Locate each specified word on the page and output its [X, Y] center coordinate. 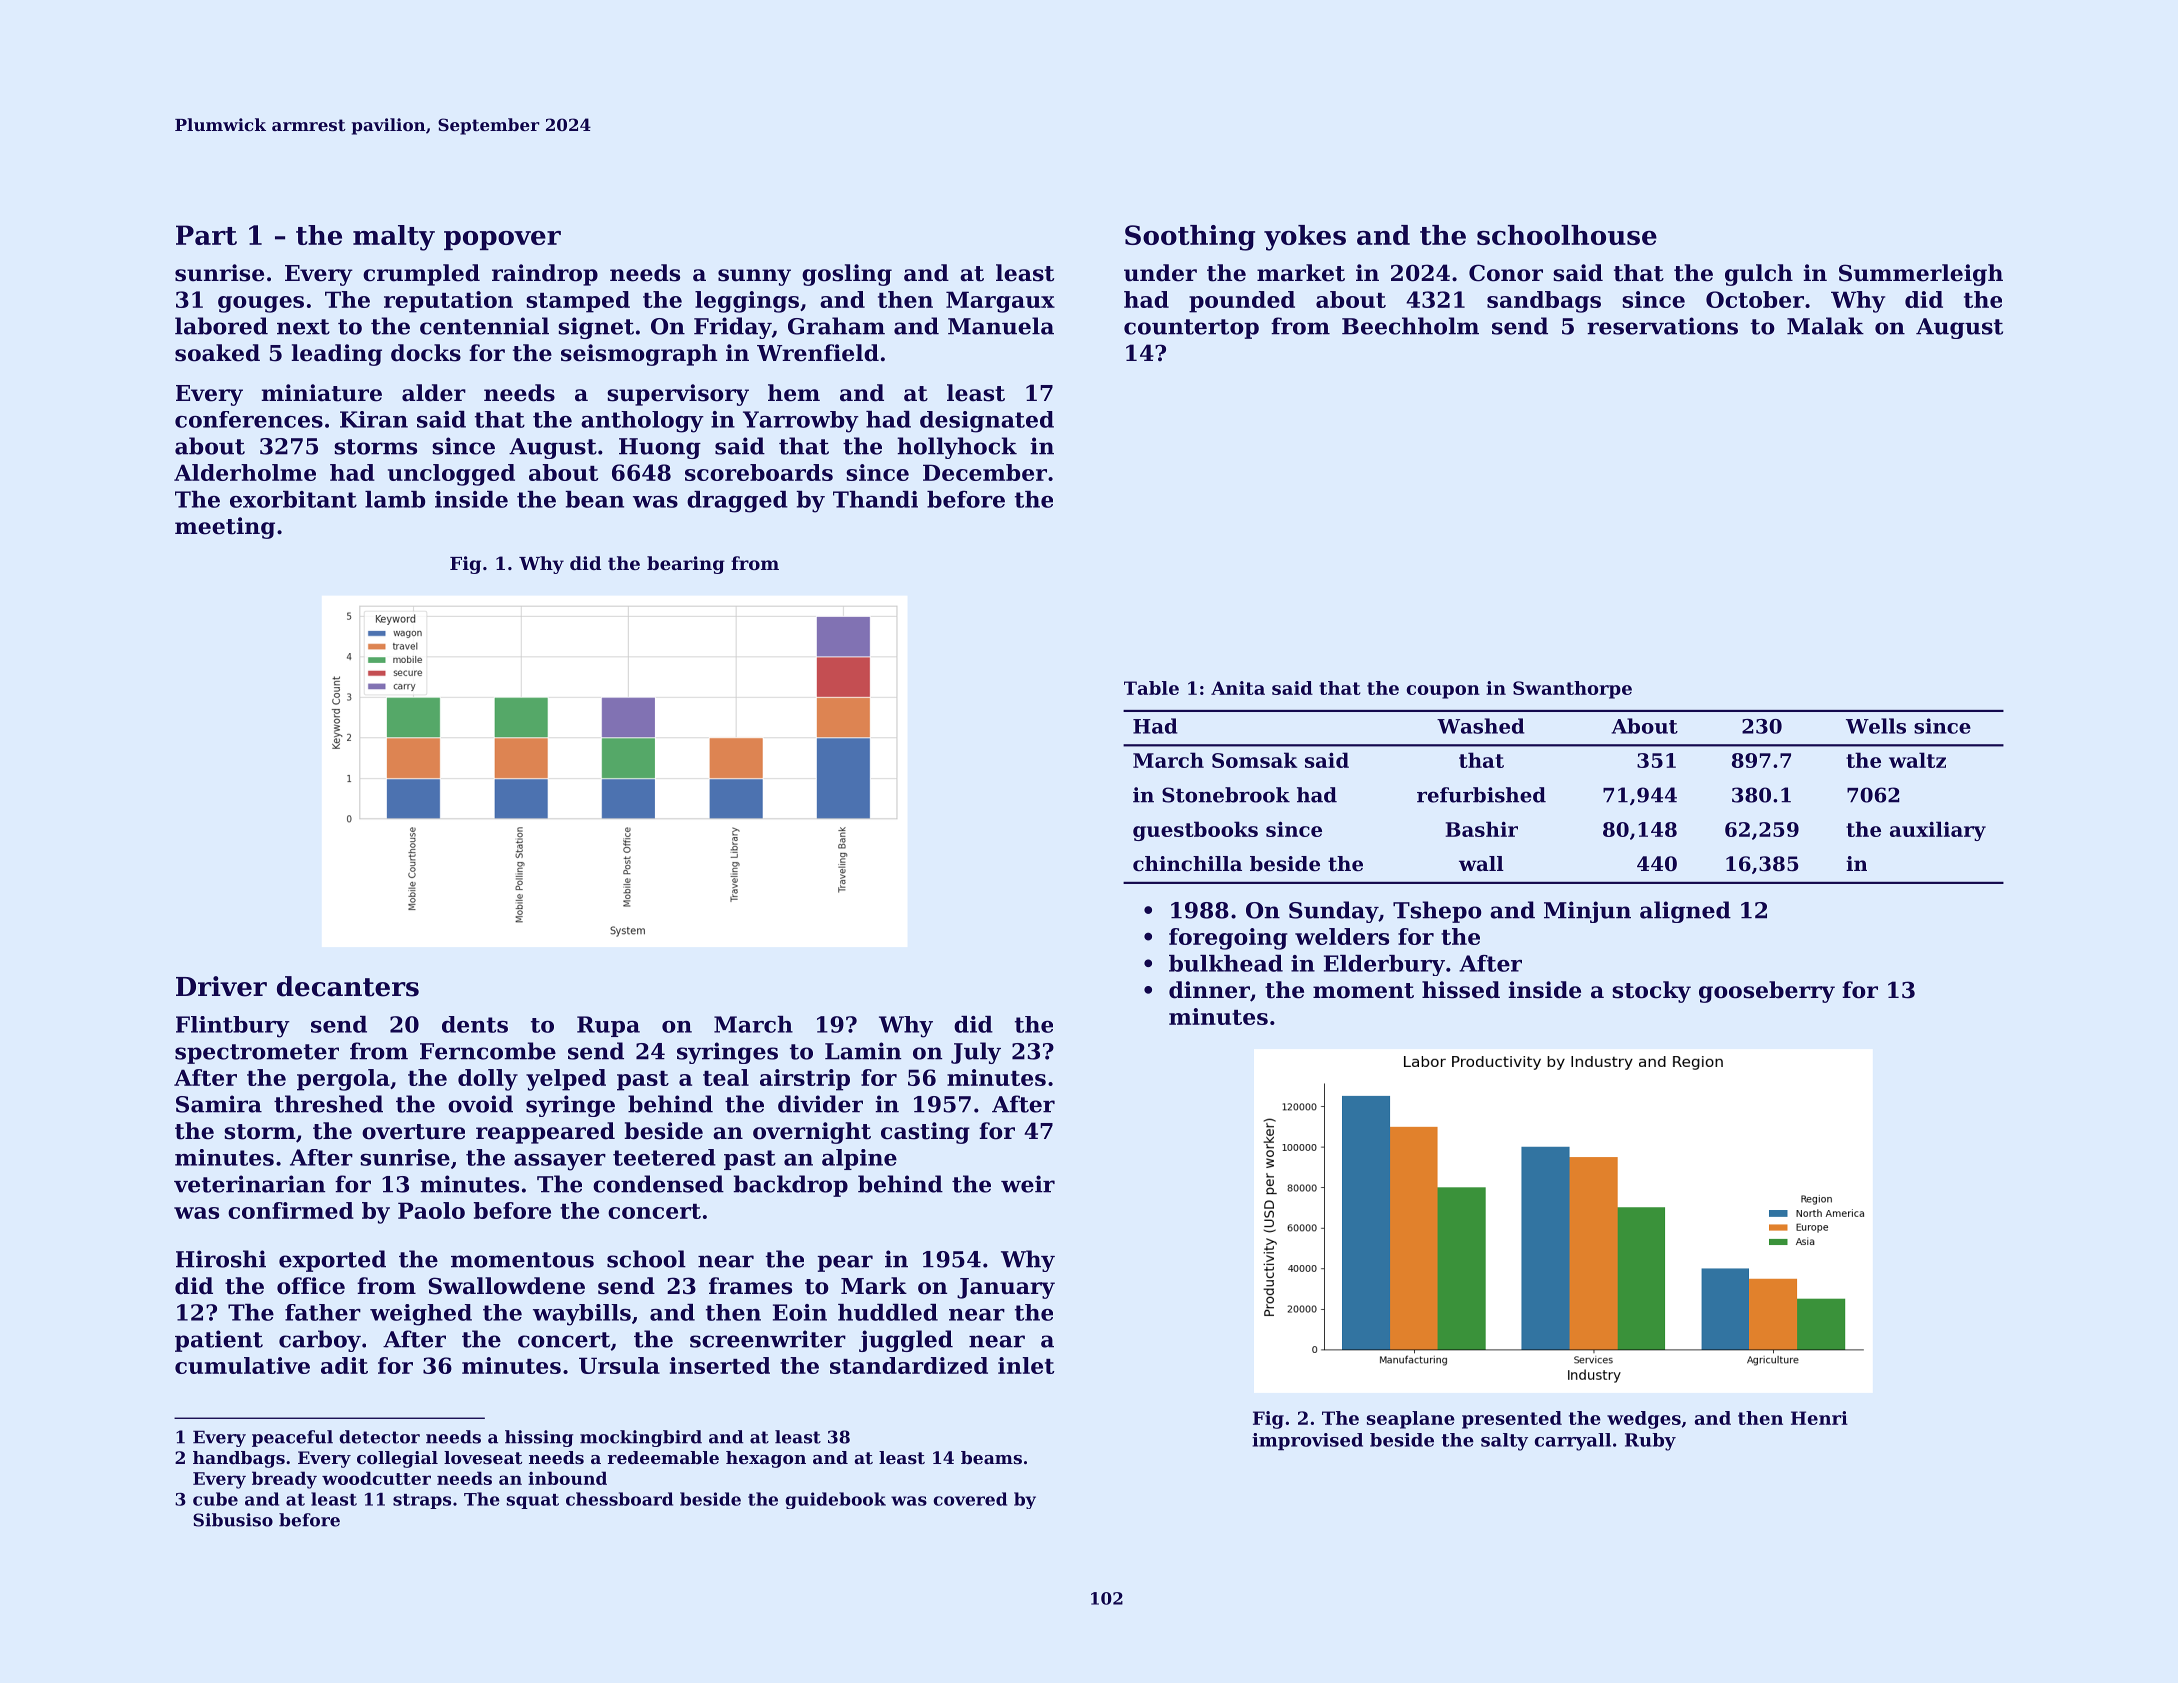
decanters [348, 986]
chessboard [619, 1499]
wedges [1644, 1420]
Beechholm [1410, 326]
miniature [321, 393]
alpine [859, 1159]
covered [970, 1499]
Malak [1825, 326]
